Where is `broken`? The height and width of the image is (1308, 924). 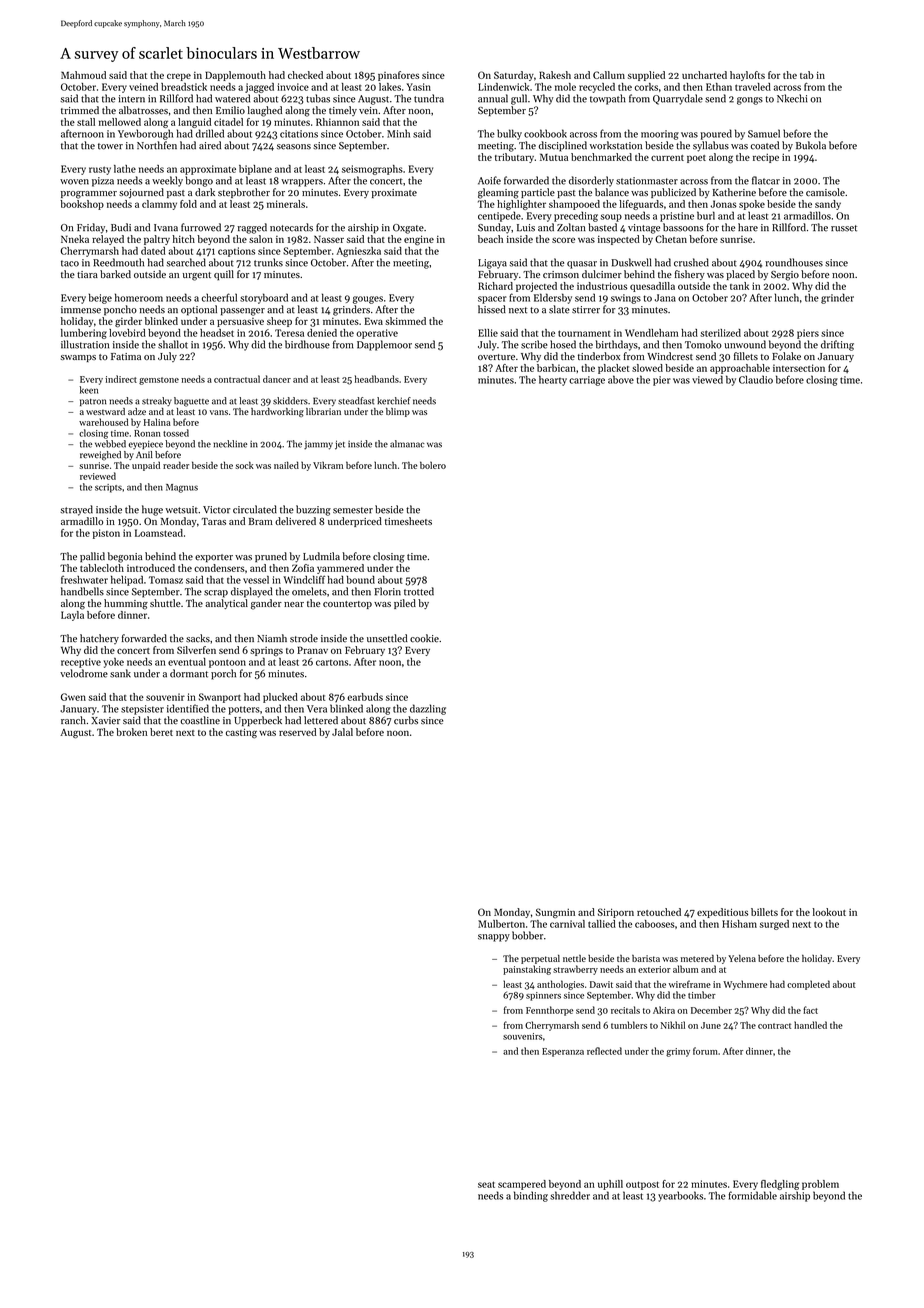 broken is located at coordinates (132, 732).
